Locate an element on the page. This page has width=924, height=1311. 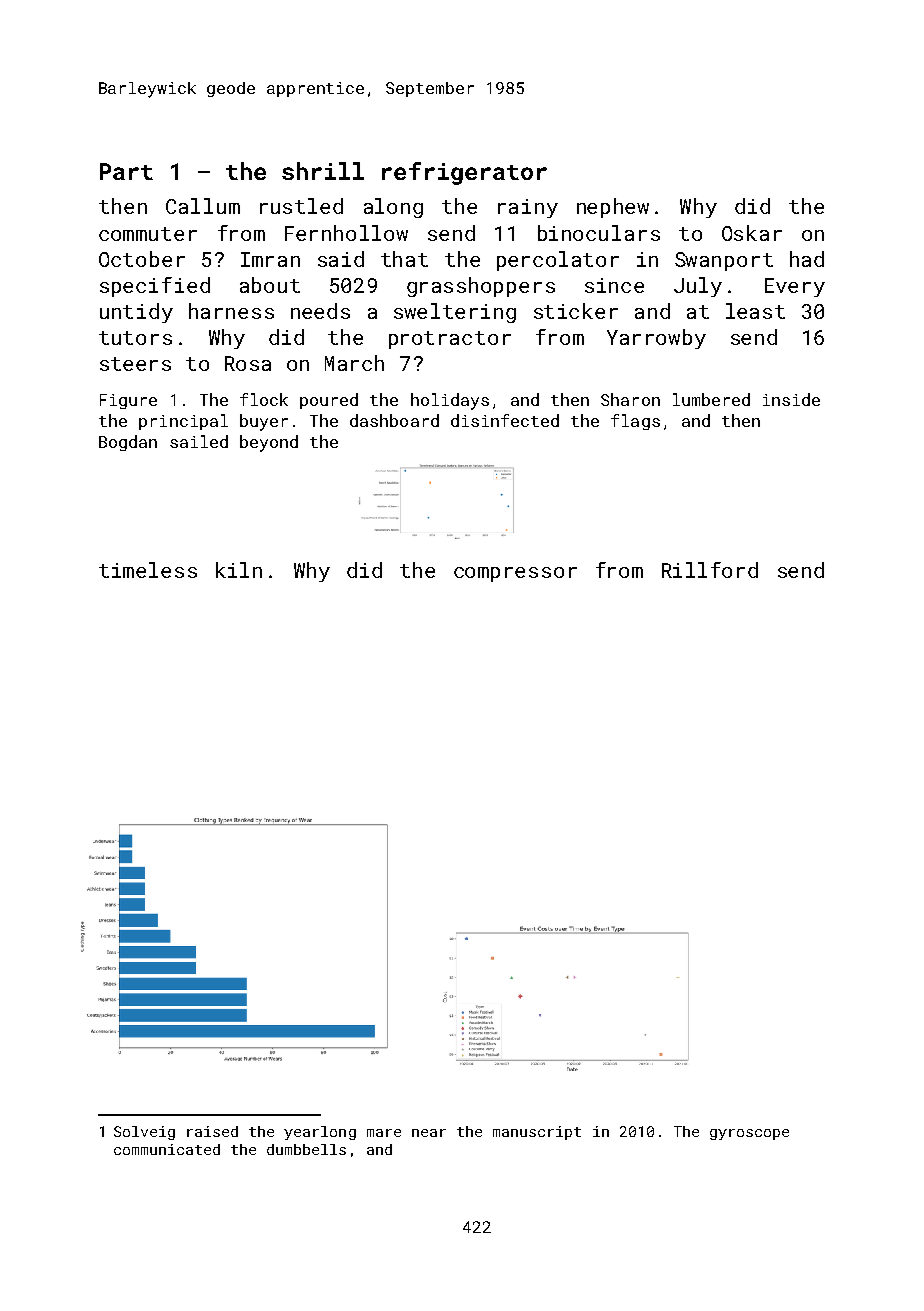
manuscript is located at coordinates (537, 1133).
